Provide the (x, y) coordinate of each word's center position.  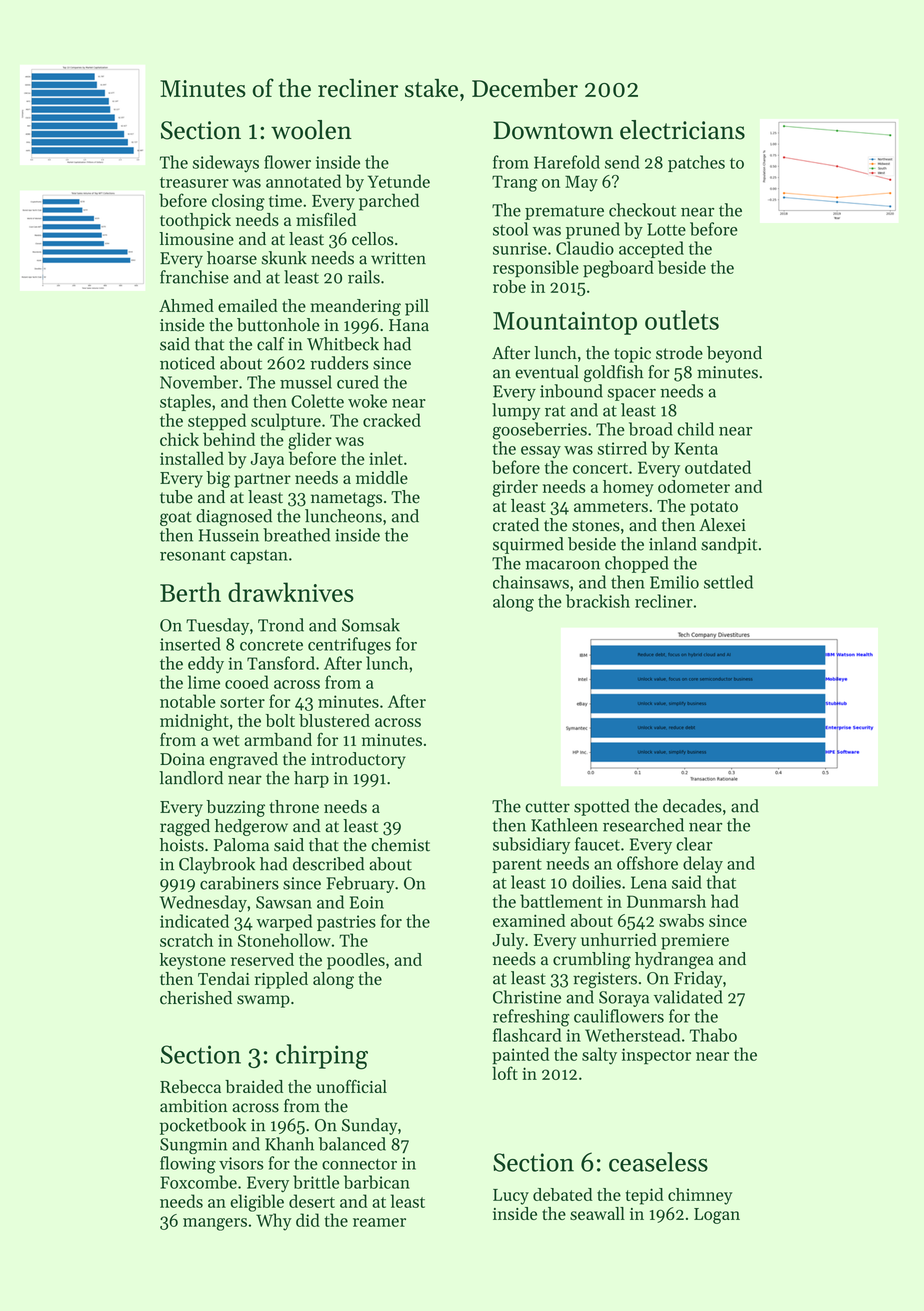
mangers (215, 1224)
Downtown (553, 130)
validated (688, 997)
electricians (682, 130)
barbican (377, 1182)
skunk (284, 258)
